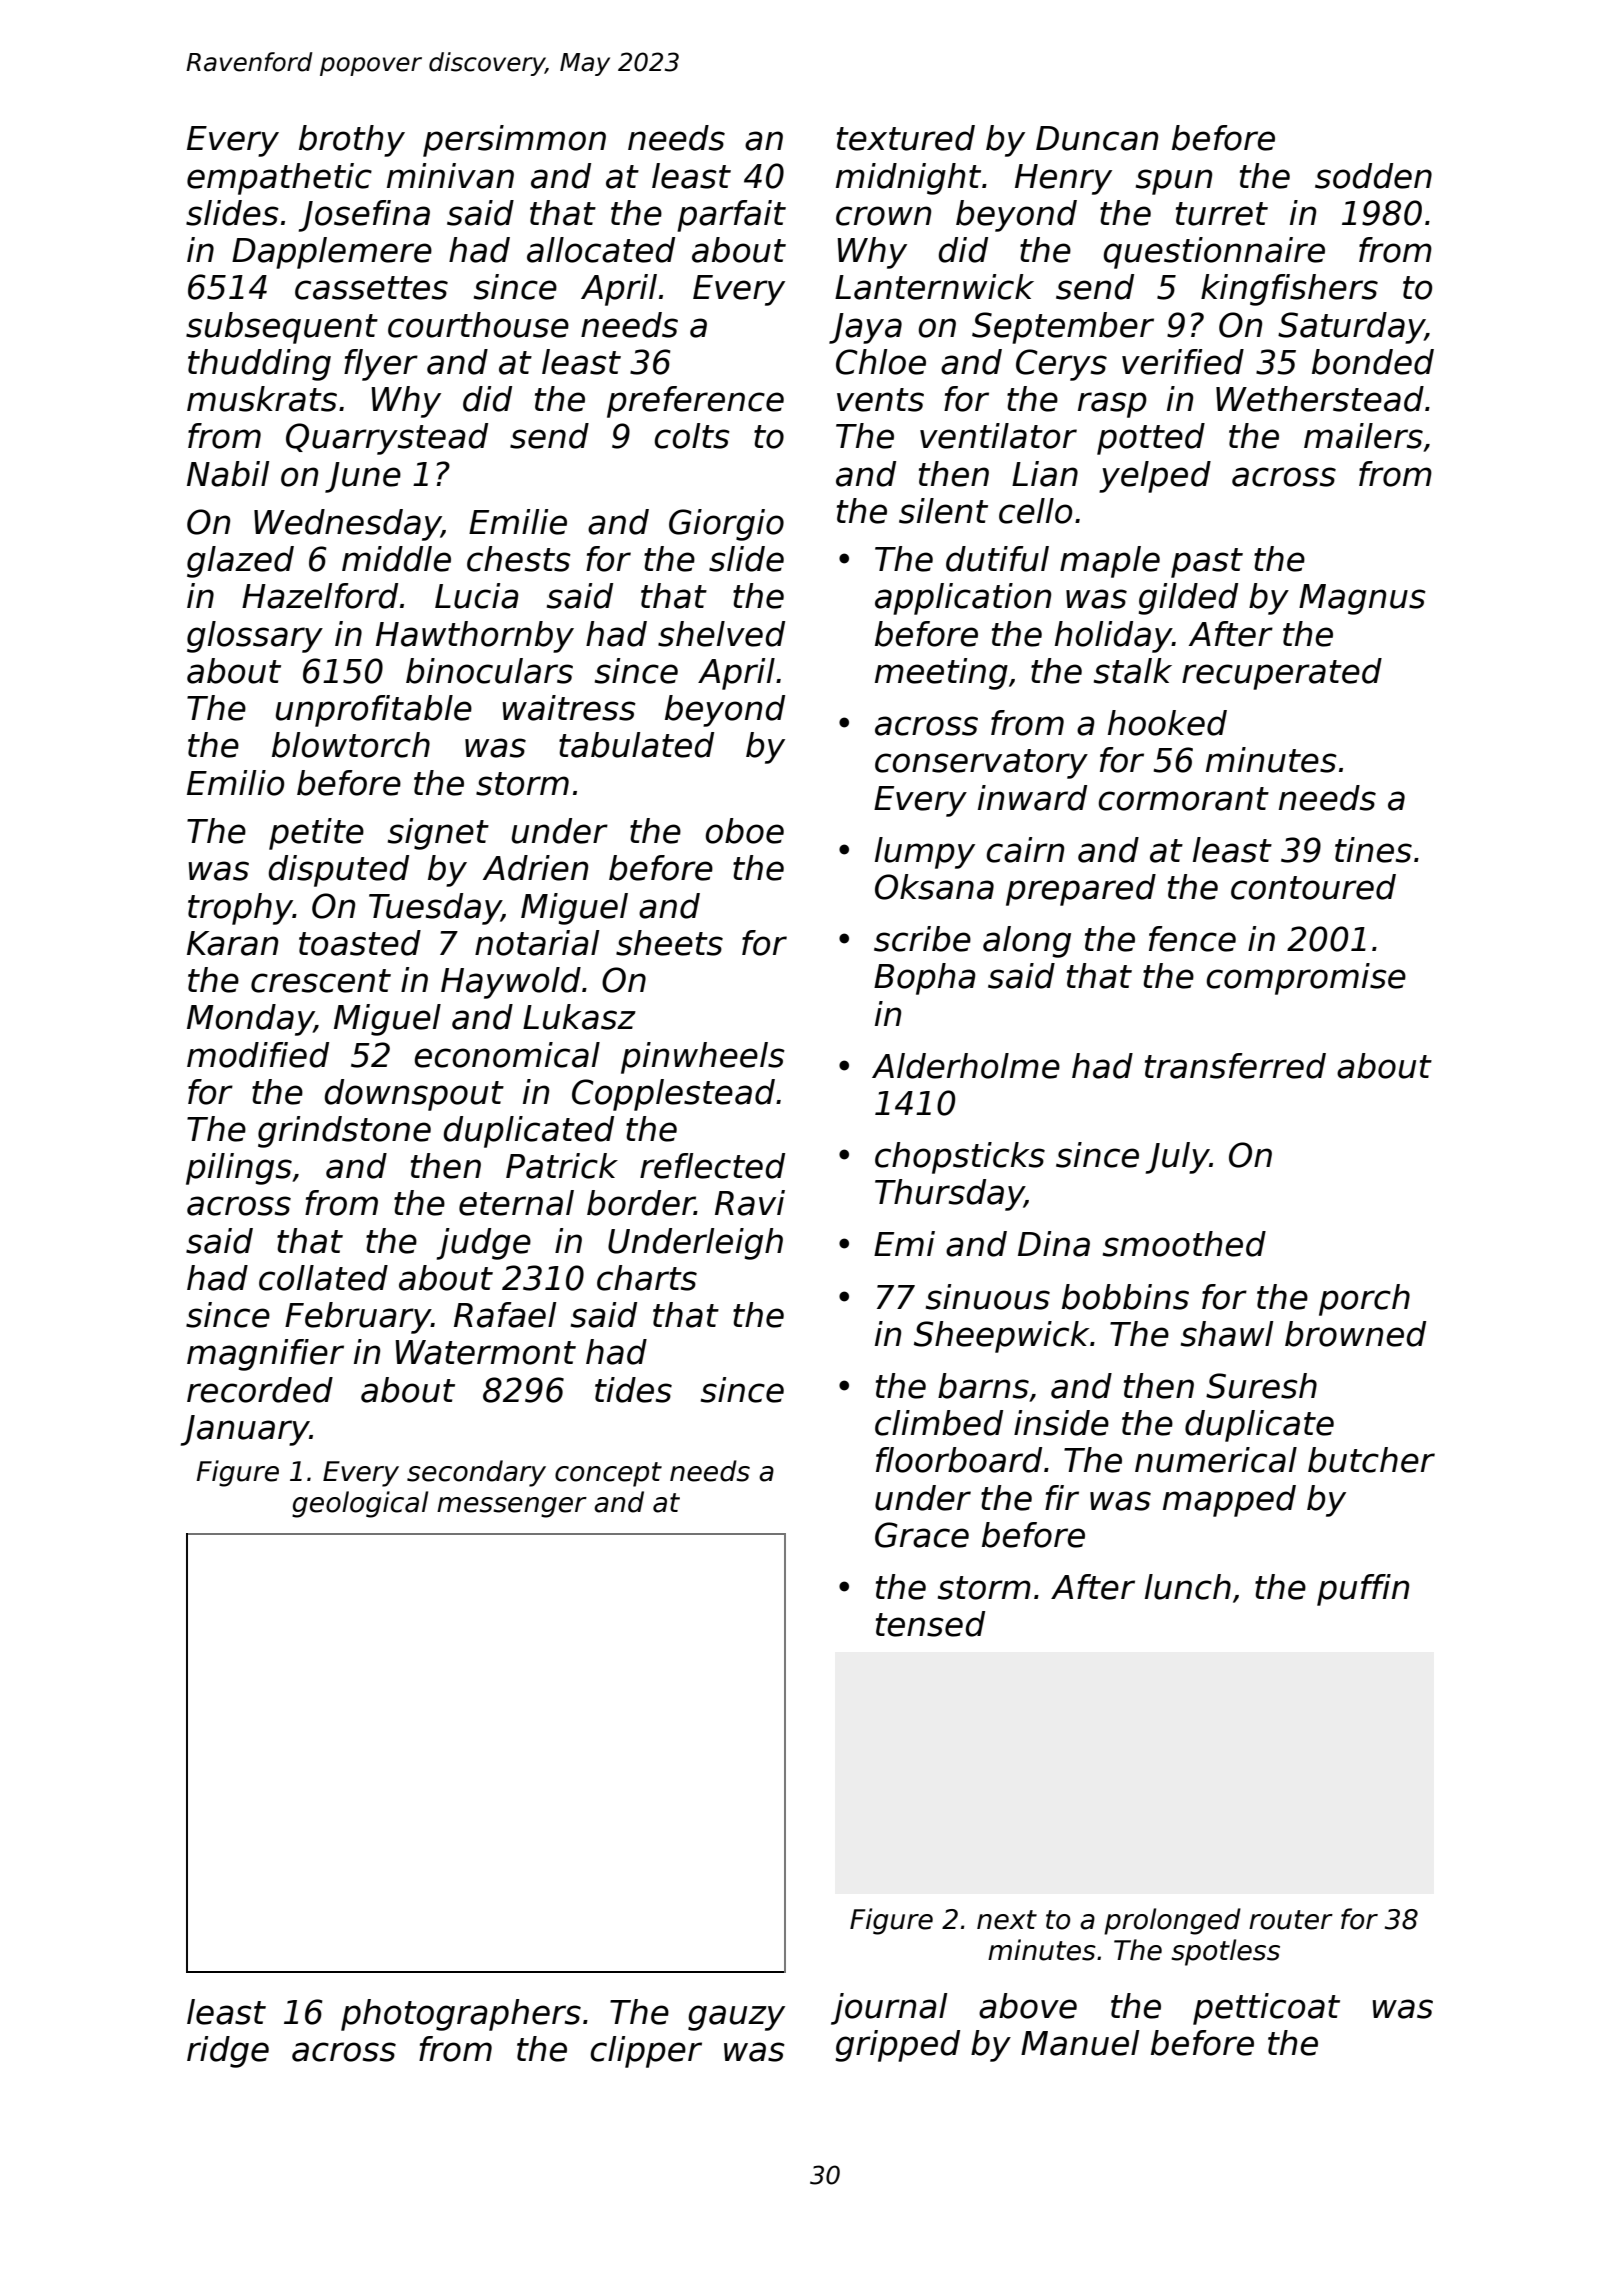 The width and height of the screenshot is (1620, 2292). I want to click on Watermont, so click(485, 1352).
